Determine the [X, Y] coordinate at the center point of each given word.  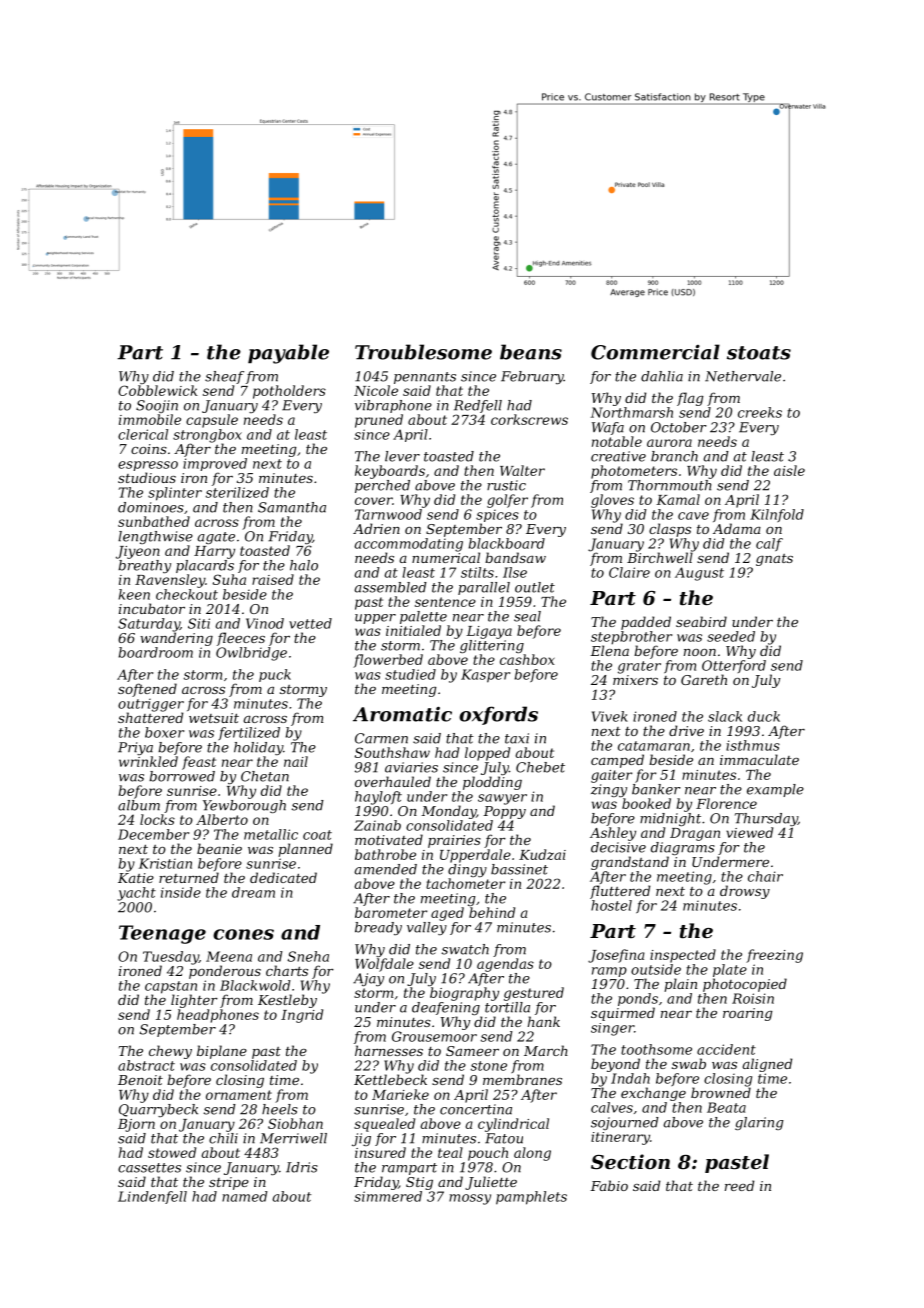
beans [531, 352]
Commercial [655, 352]
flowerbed [388, 661]
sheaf [224, 377]
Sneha [308, 956]
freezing [774, 956]
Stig [419, 1183]
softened [147, 690]
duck [764, 716]
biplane [222, 1052]
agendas [505, 965]
